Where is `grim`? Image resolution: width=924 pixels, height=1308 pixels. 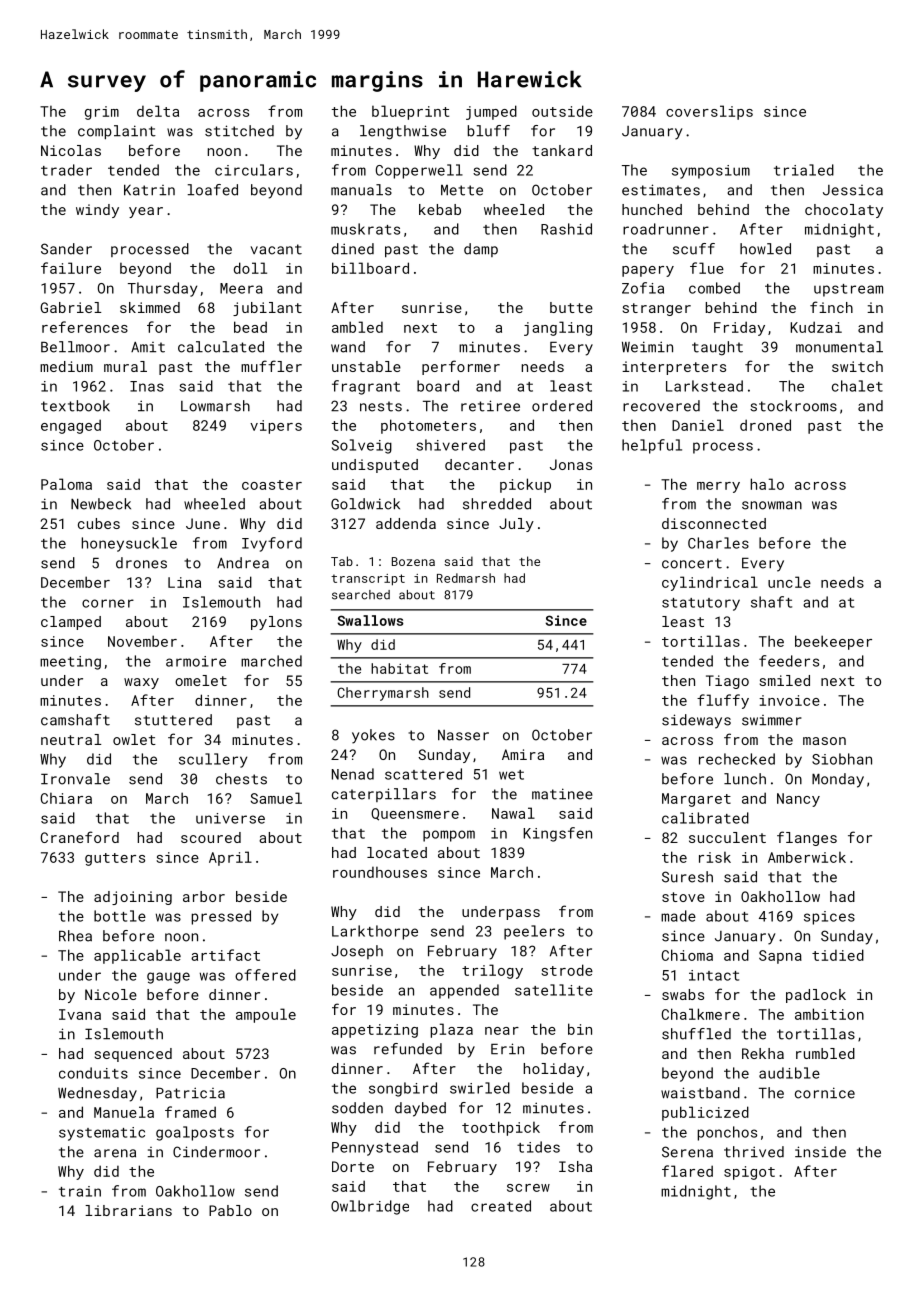
grim is located at coordinates (102, 113).
